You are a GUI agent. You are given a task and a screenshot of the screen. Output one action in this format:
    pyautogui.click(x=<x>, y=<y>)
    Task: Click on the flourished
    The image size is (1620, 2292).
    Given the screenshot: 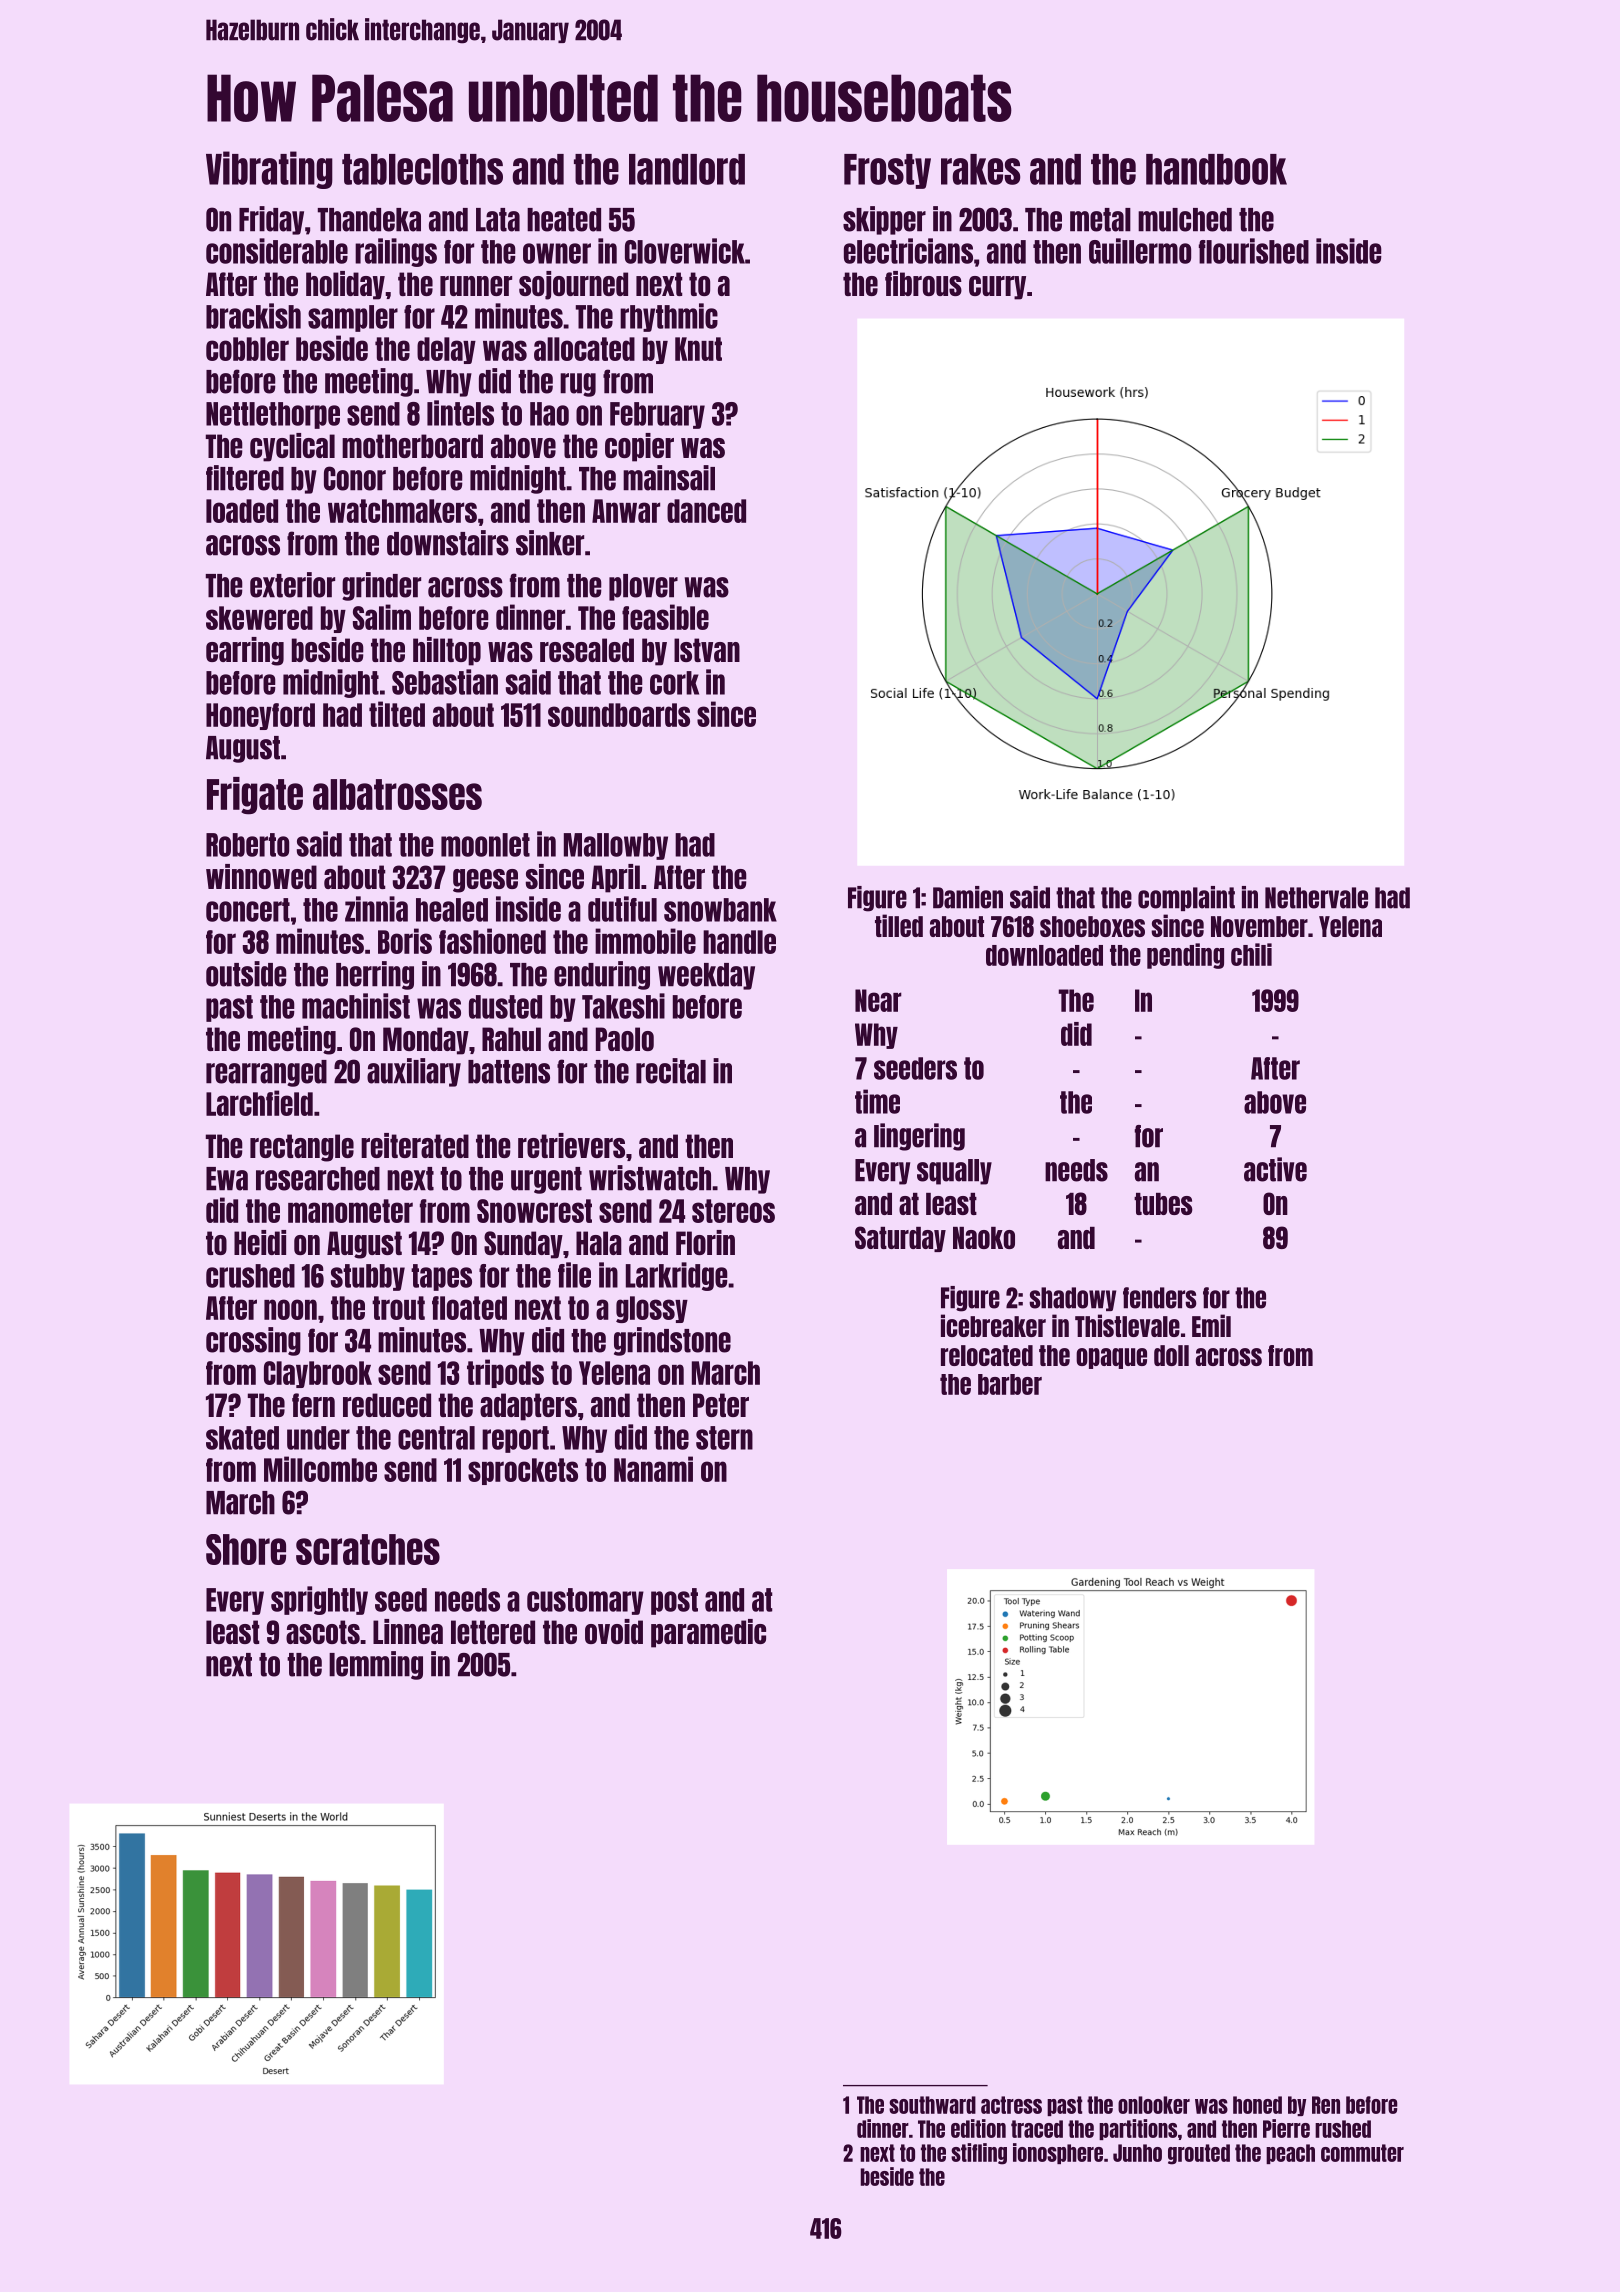 What is the action you would take?
    pyautogui.click(x=1254, y=251)
